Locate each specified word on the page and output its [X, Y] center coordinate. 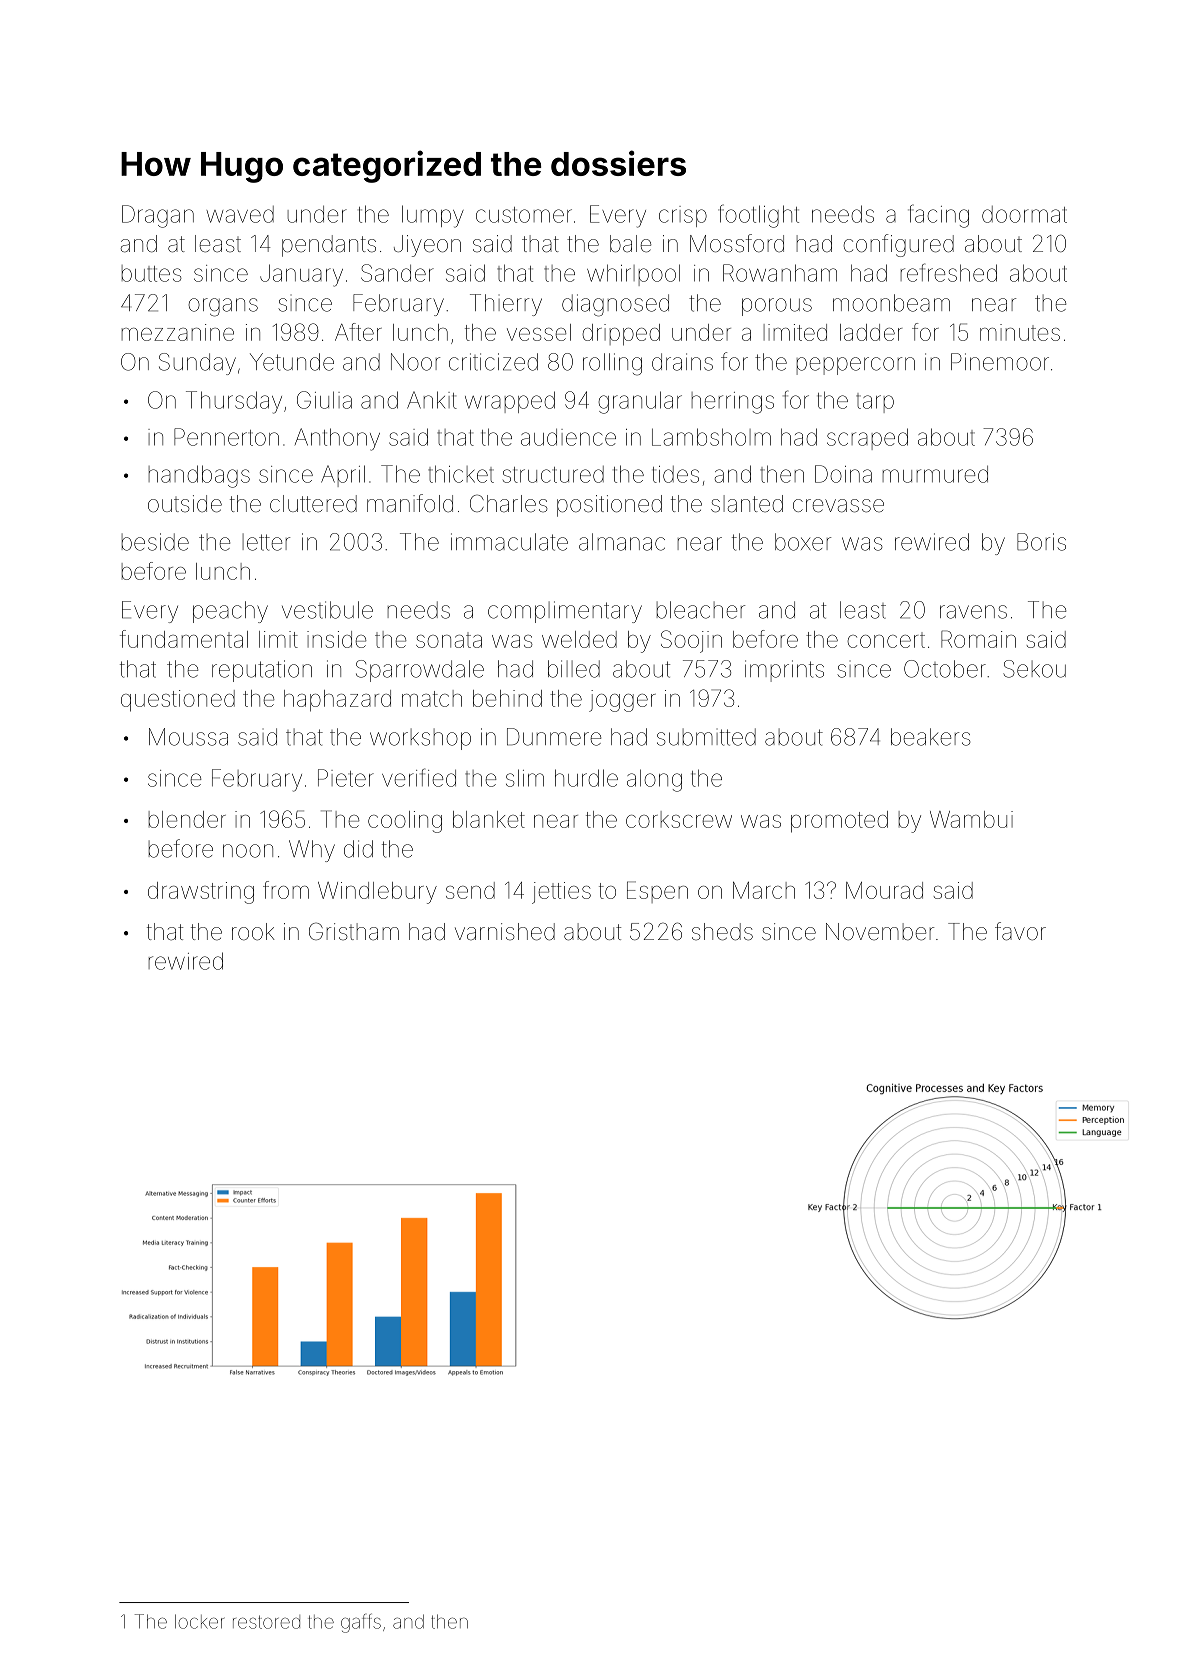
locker [199, 1621]
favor [1020, 931]
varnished [505, 932]
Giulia [324, 400]
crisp [683, 216]
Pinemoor [1000, 362]
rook [253, 932]
